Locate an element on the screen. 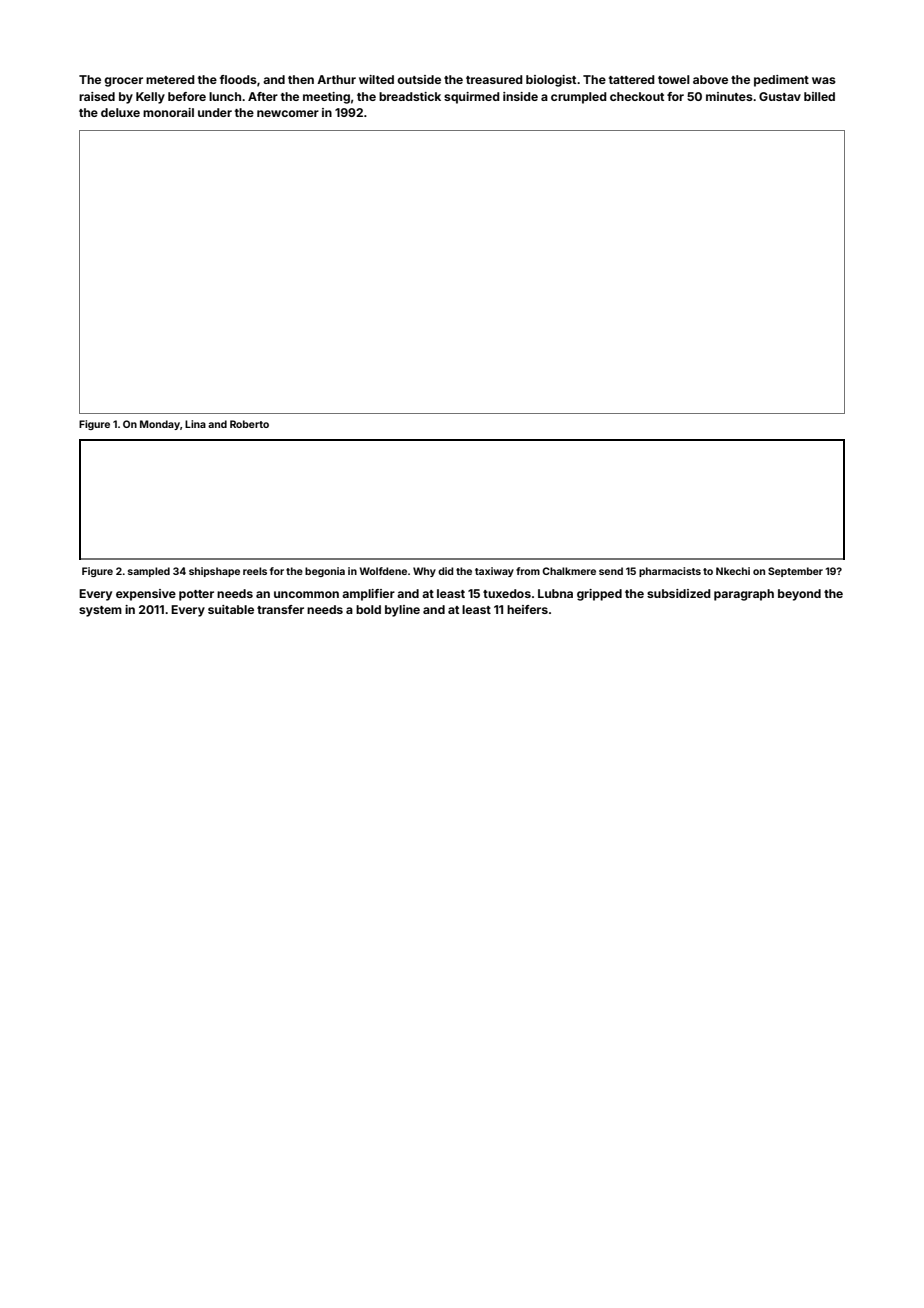 This screenshot has width=924, height=1308. Why is located at coordinates (424, 572).
